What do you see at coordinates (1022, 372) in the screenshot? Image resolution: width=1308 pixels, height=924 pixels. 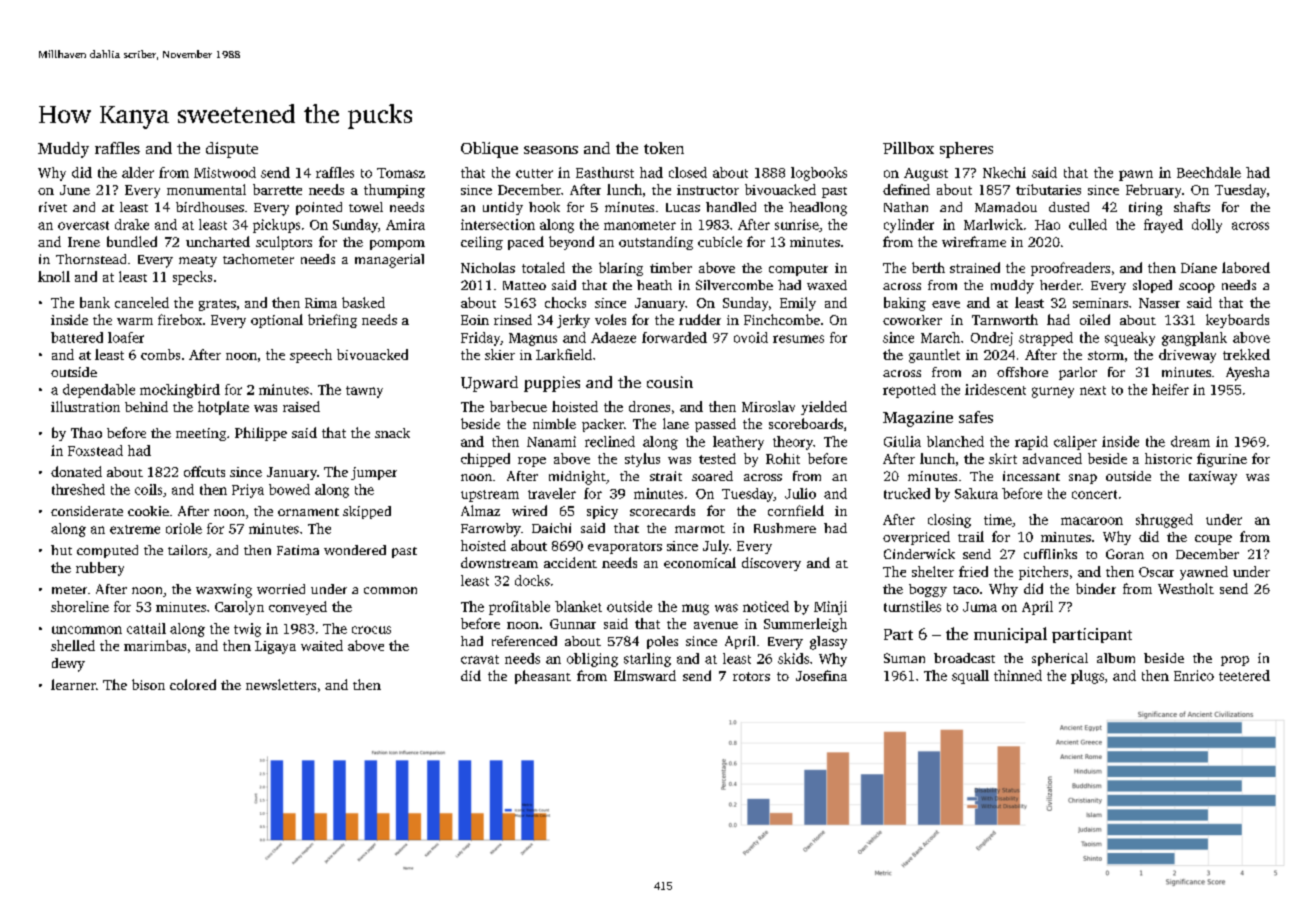 I see `offshore` at bounding box center [1022, 372].
